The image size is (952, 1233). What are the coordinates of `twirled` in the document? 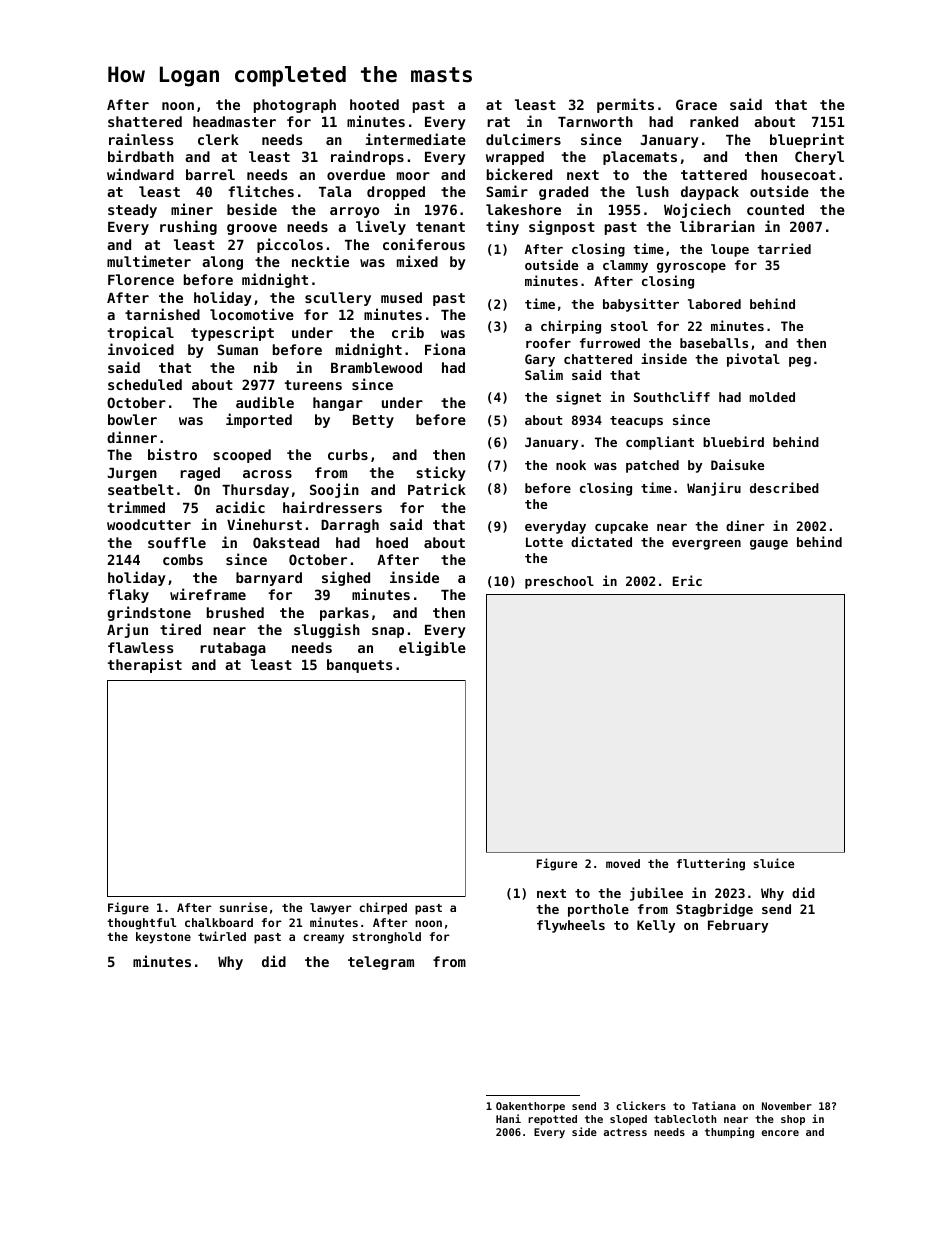 It's located at (222, 936).
